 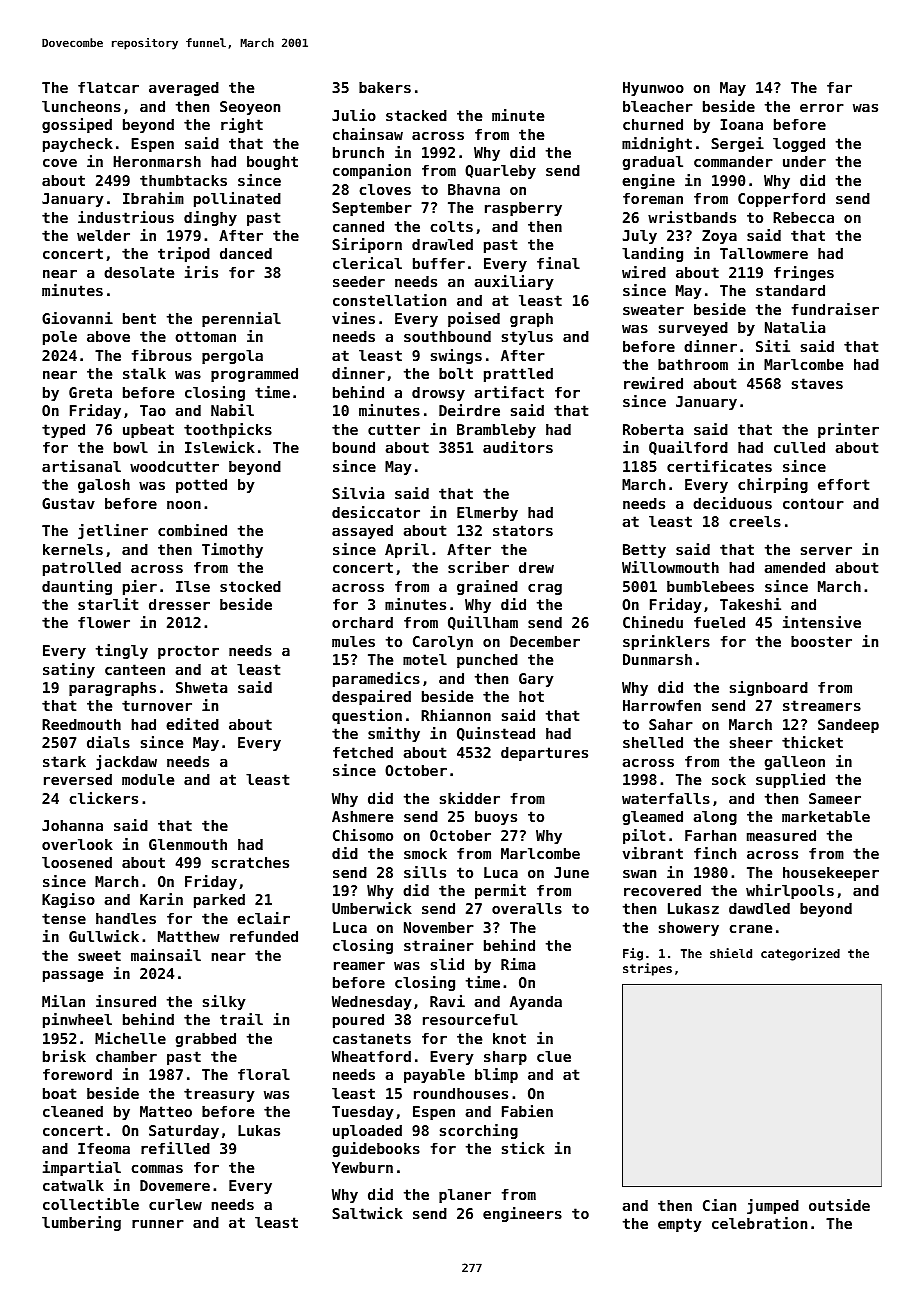 What do you see at coordinates (73, 1185) in the screenshot?
I see `catwalk` at bounding box center [73, 1185].
